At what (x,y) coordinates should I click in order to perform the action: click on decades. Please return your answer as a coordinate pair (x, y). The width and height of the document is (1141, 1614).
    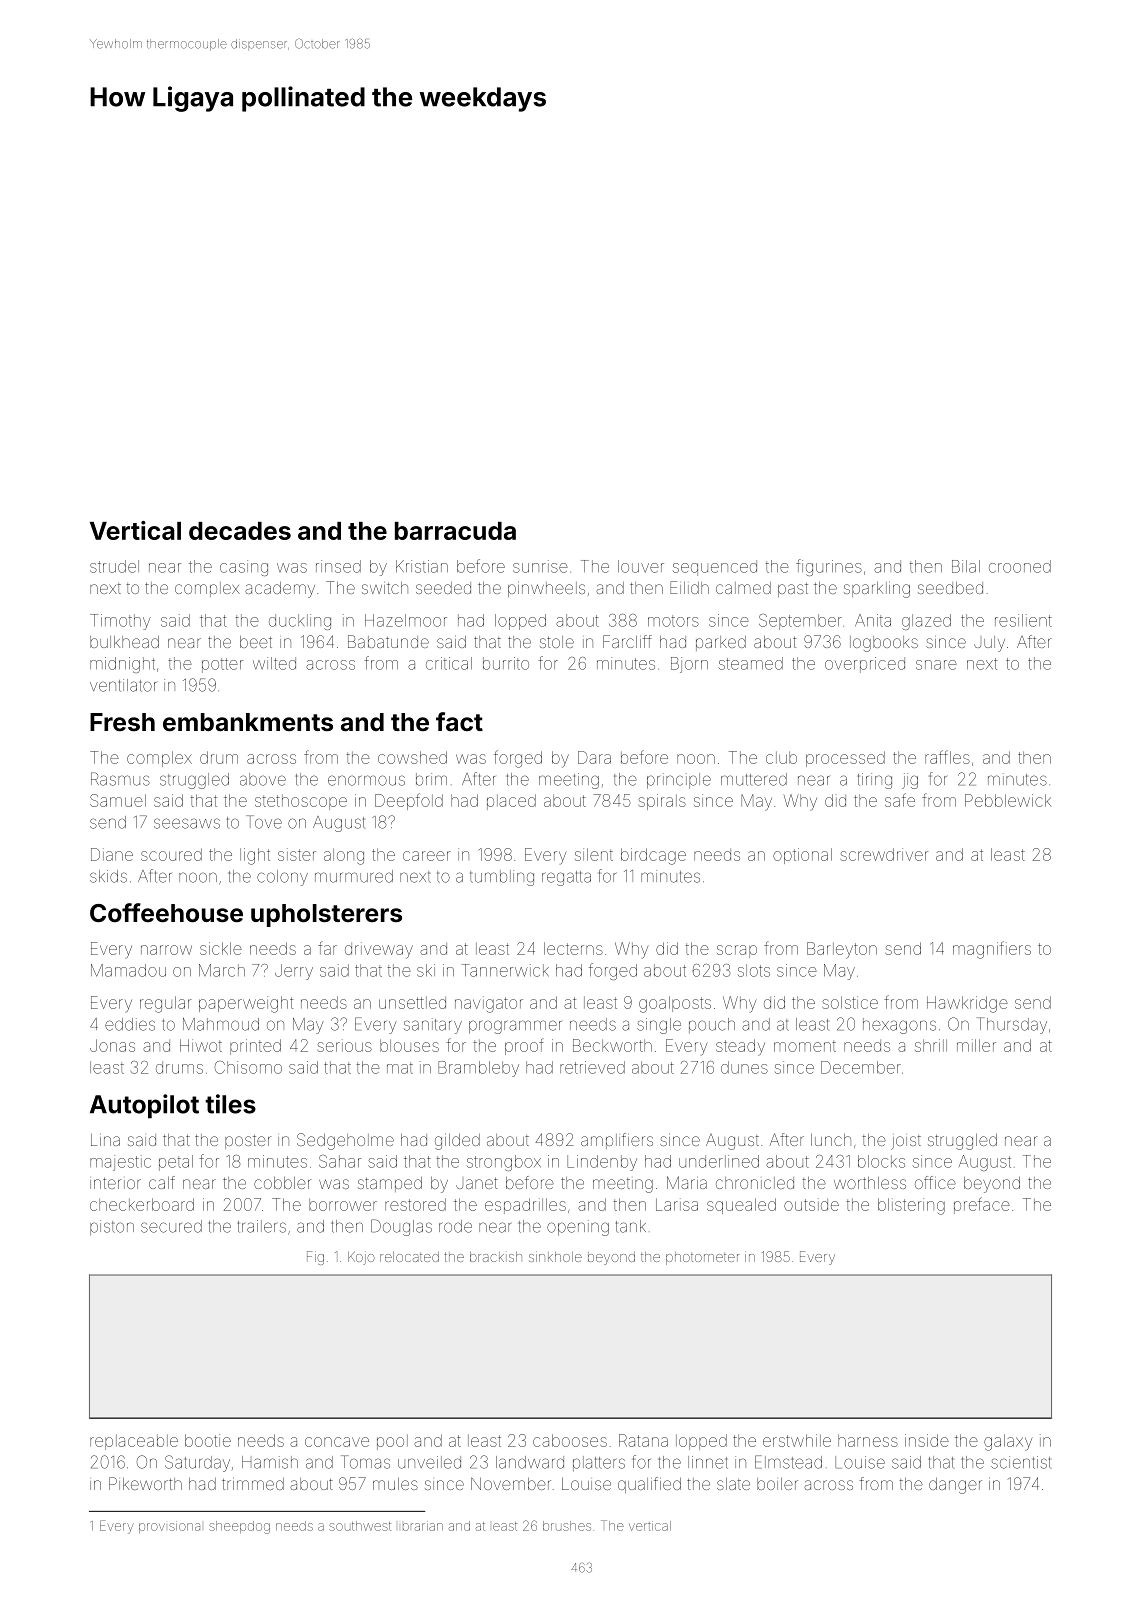
    Looking at the image, I should click on (240, 531).
